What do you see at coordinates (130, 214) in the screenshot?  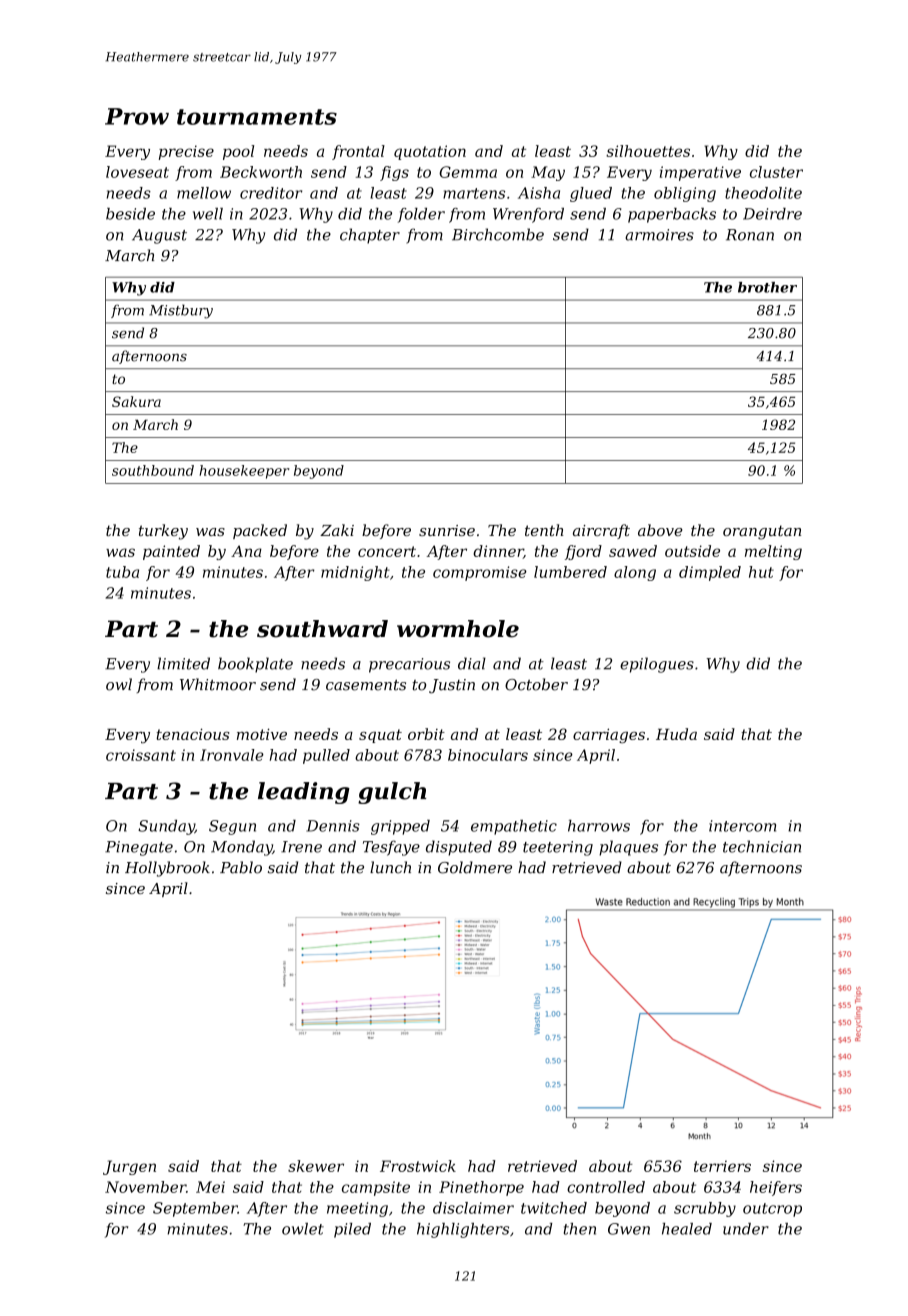 I see `beside` at bounding box center [130, 214].
